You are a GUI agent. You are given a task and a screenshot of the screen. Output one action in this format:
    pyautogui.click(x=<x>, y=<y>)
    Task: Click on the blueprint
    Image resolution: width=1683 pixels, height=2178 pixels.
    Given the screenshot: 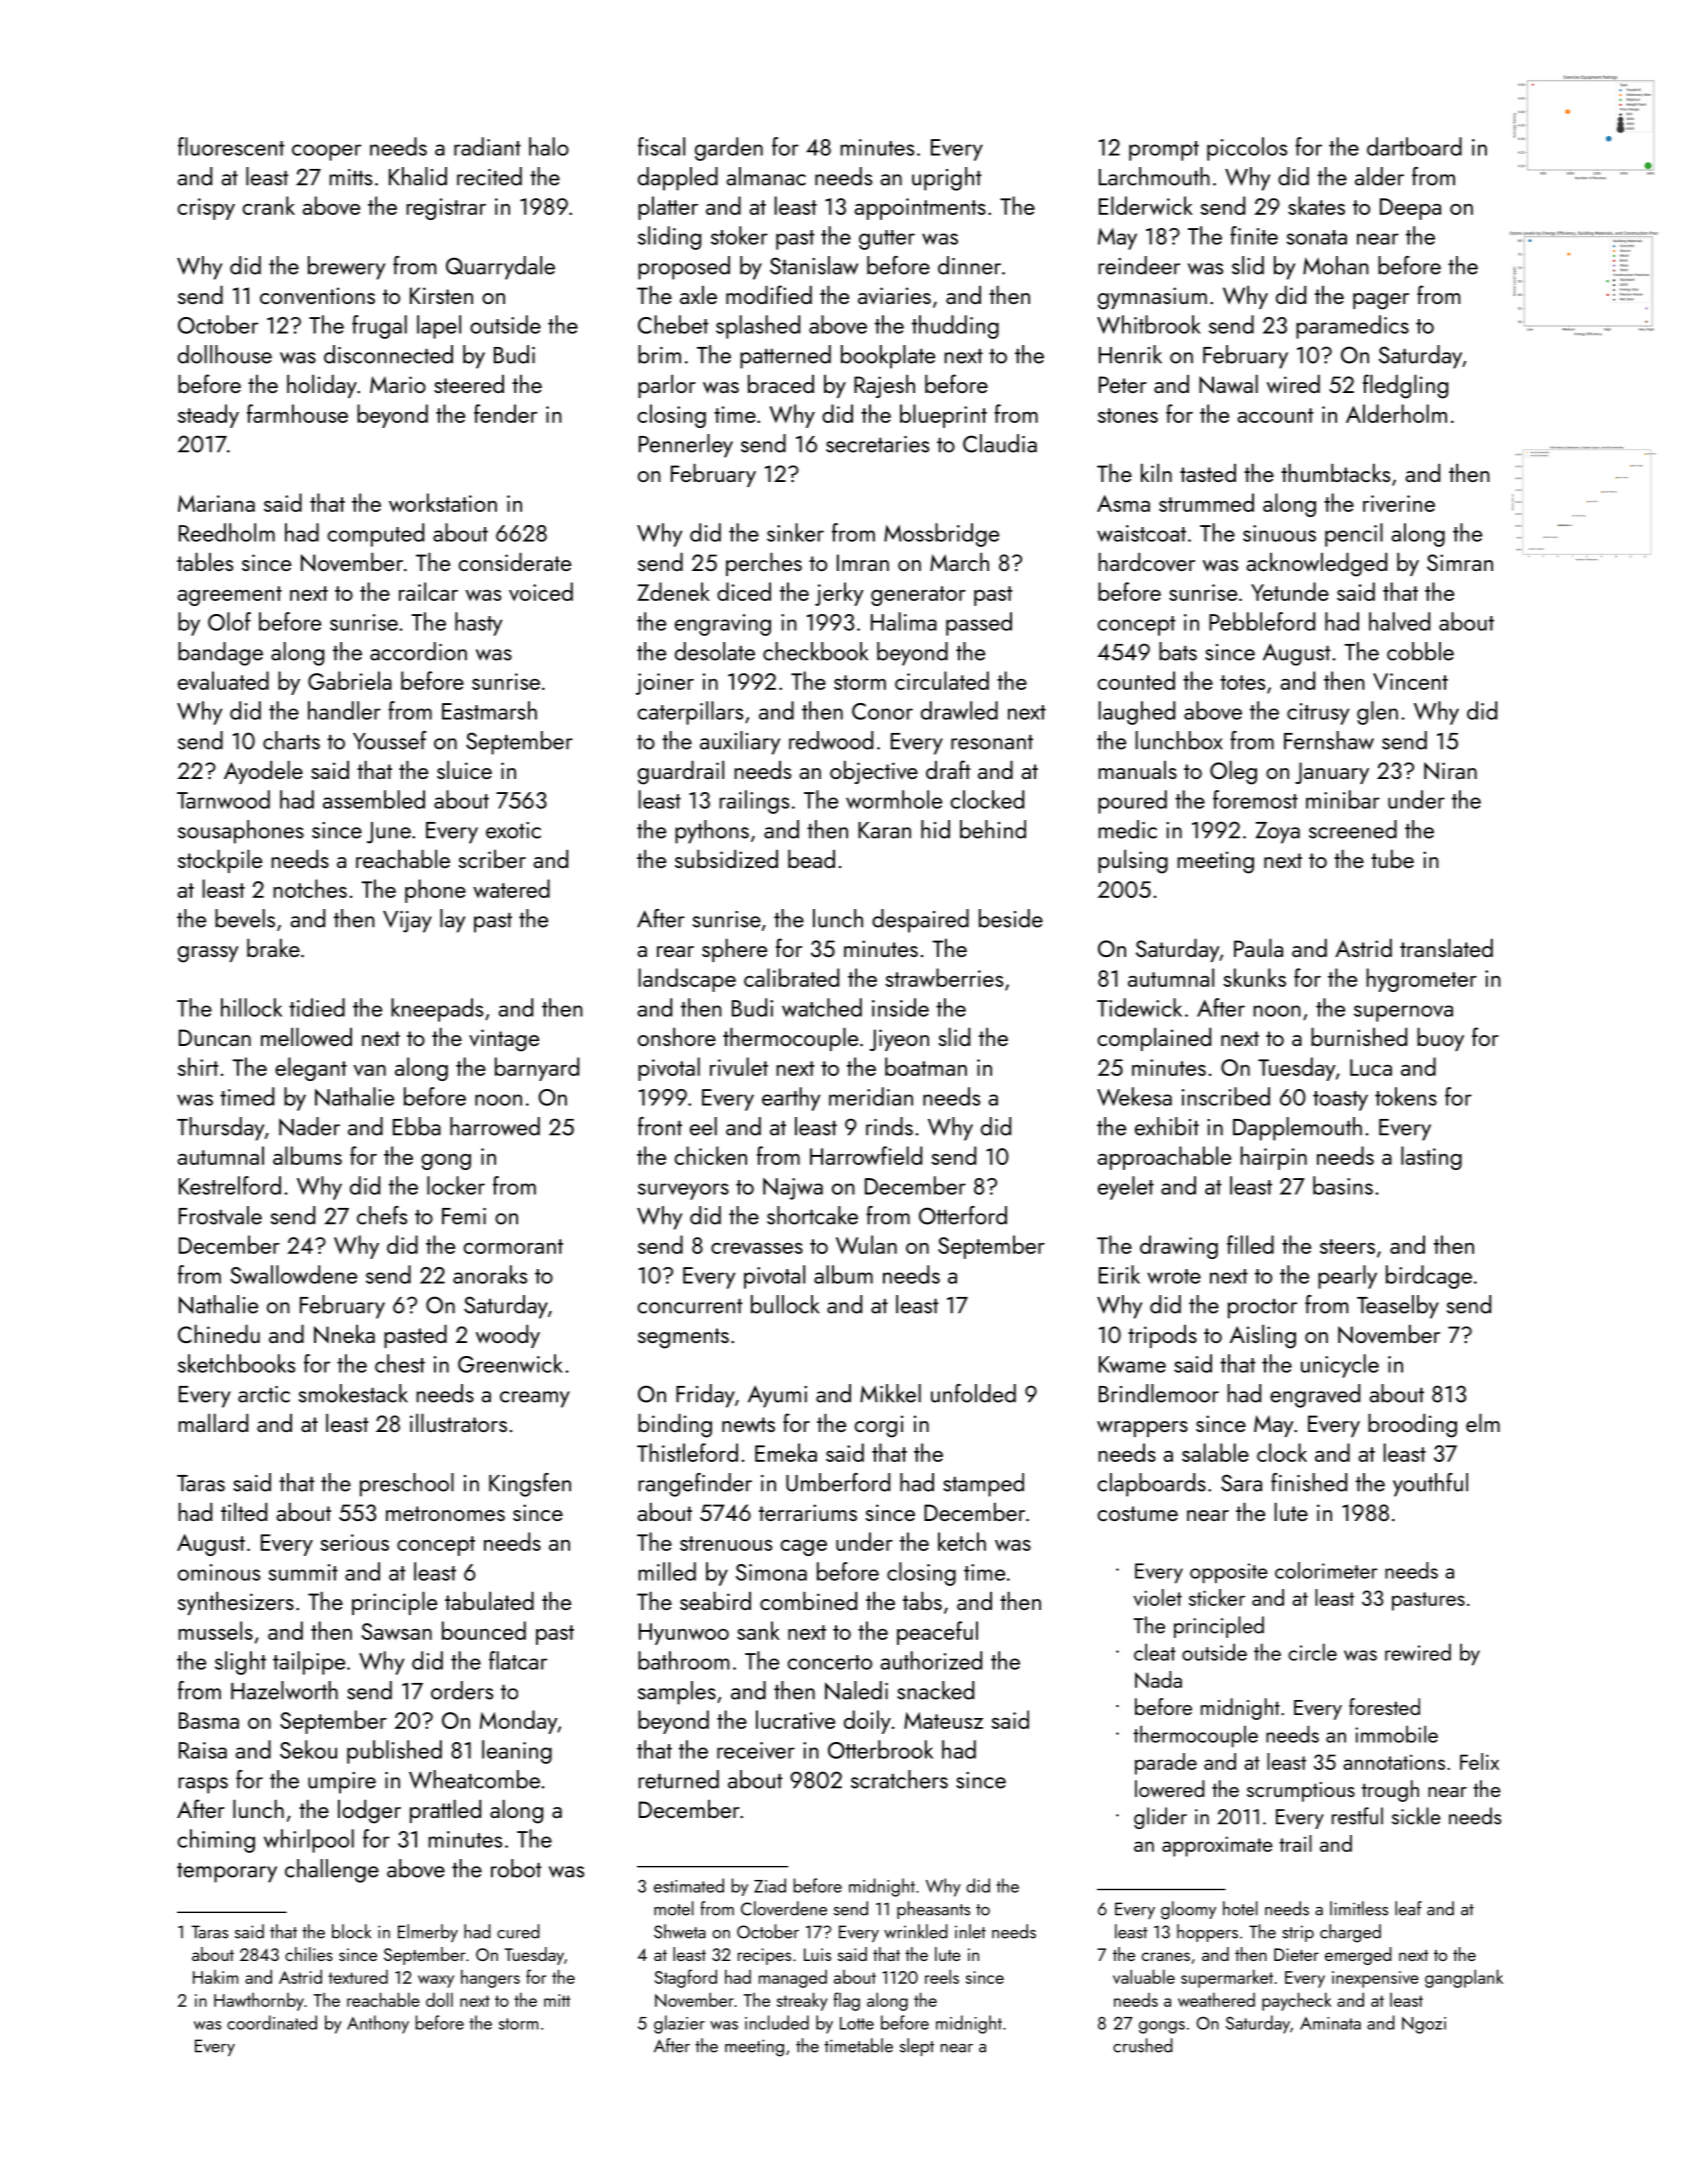 What is the action you would take?
    pyautogui.click(x=943, y=416)
